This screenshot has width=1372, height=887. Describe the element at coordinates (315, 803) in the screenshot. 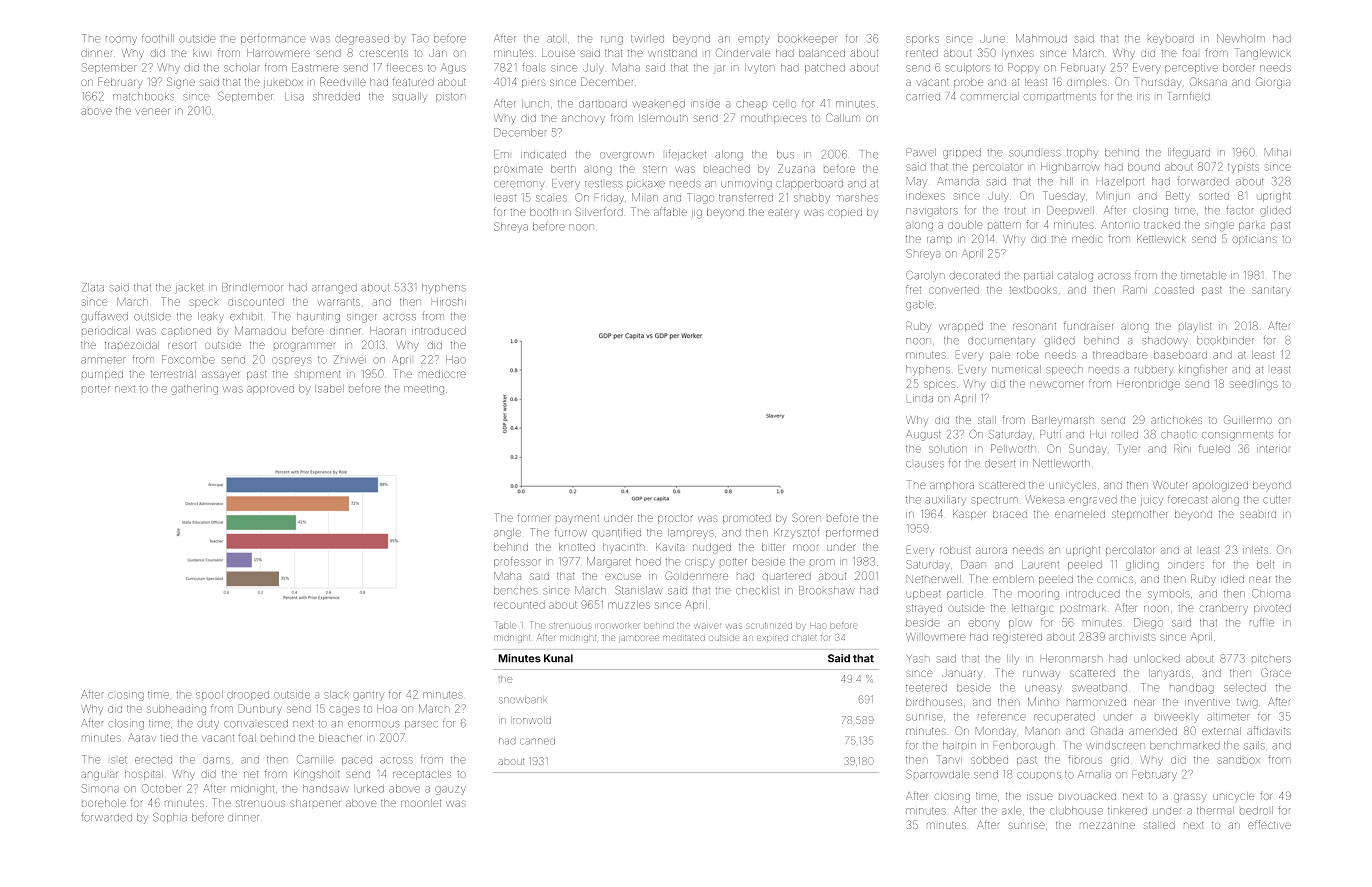

I see `sharpener` at that location.
